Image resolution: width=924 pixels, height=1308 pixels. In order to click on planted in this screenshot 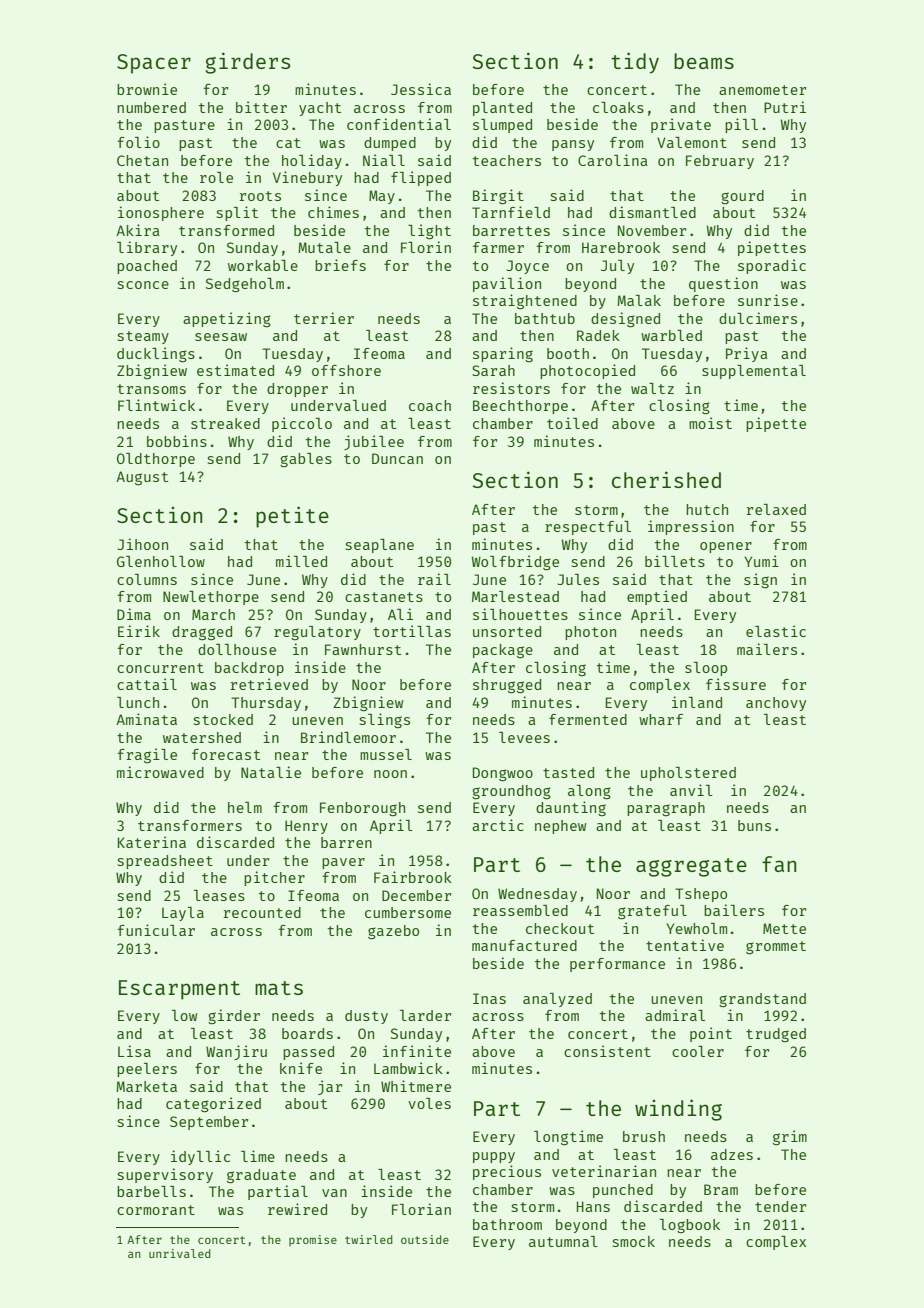, I will do `click(502, 109)`.
